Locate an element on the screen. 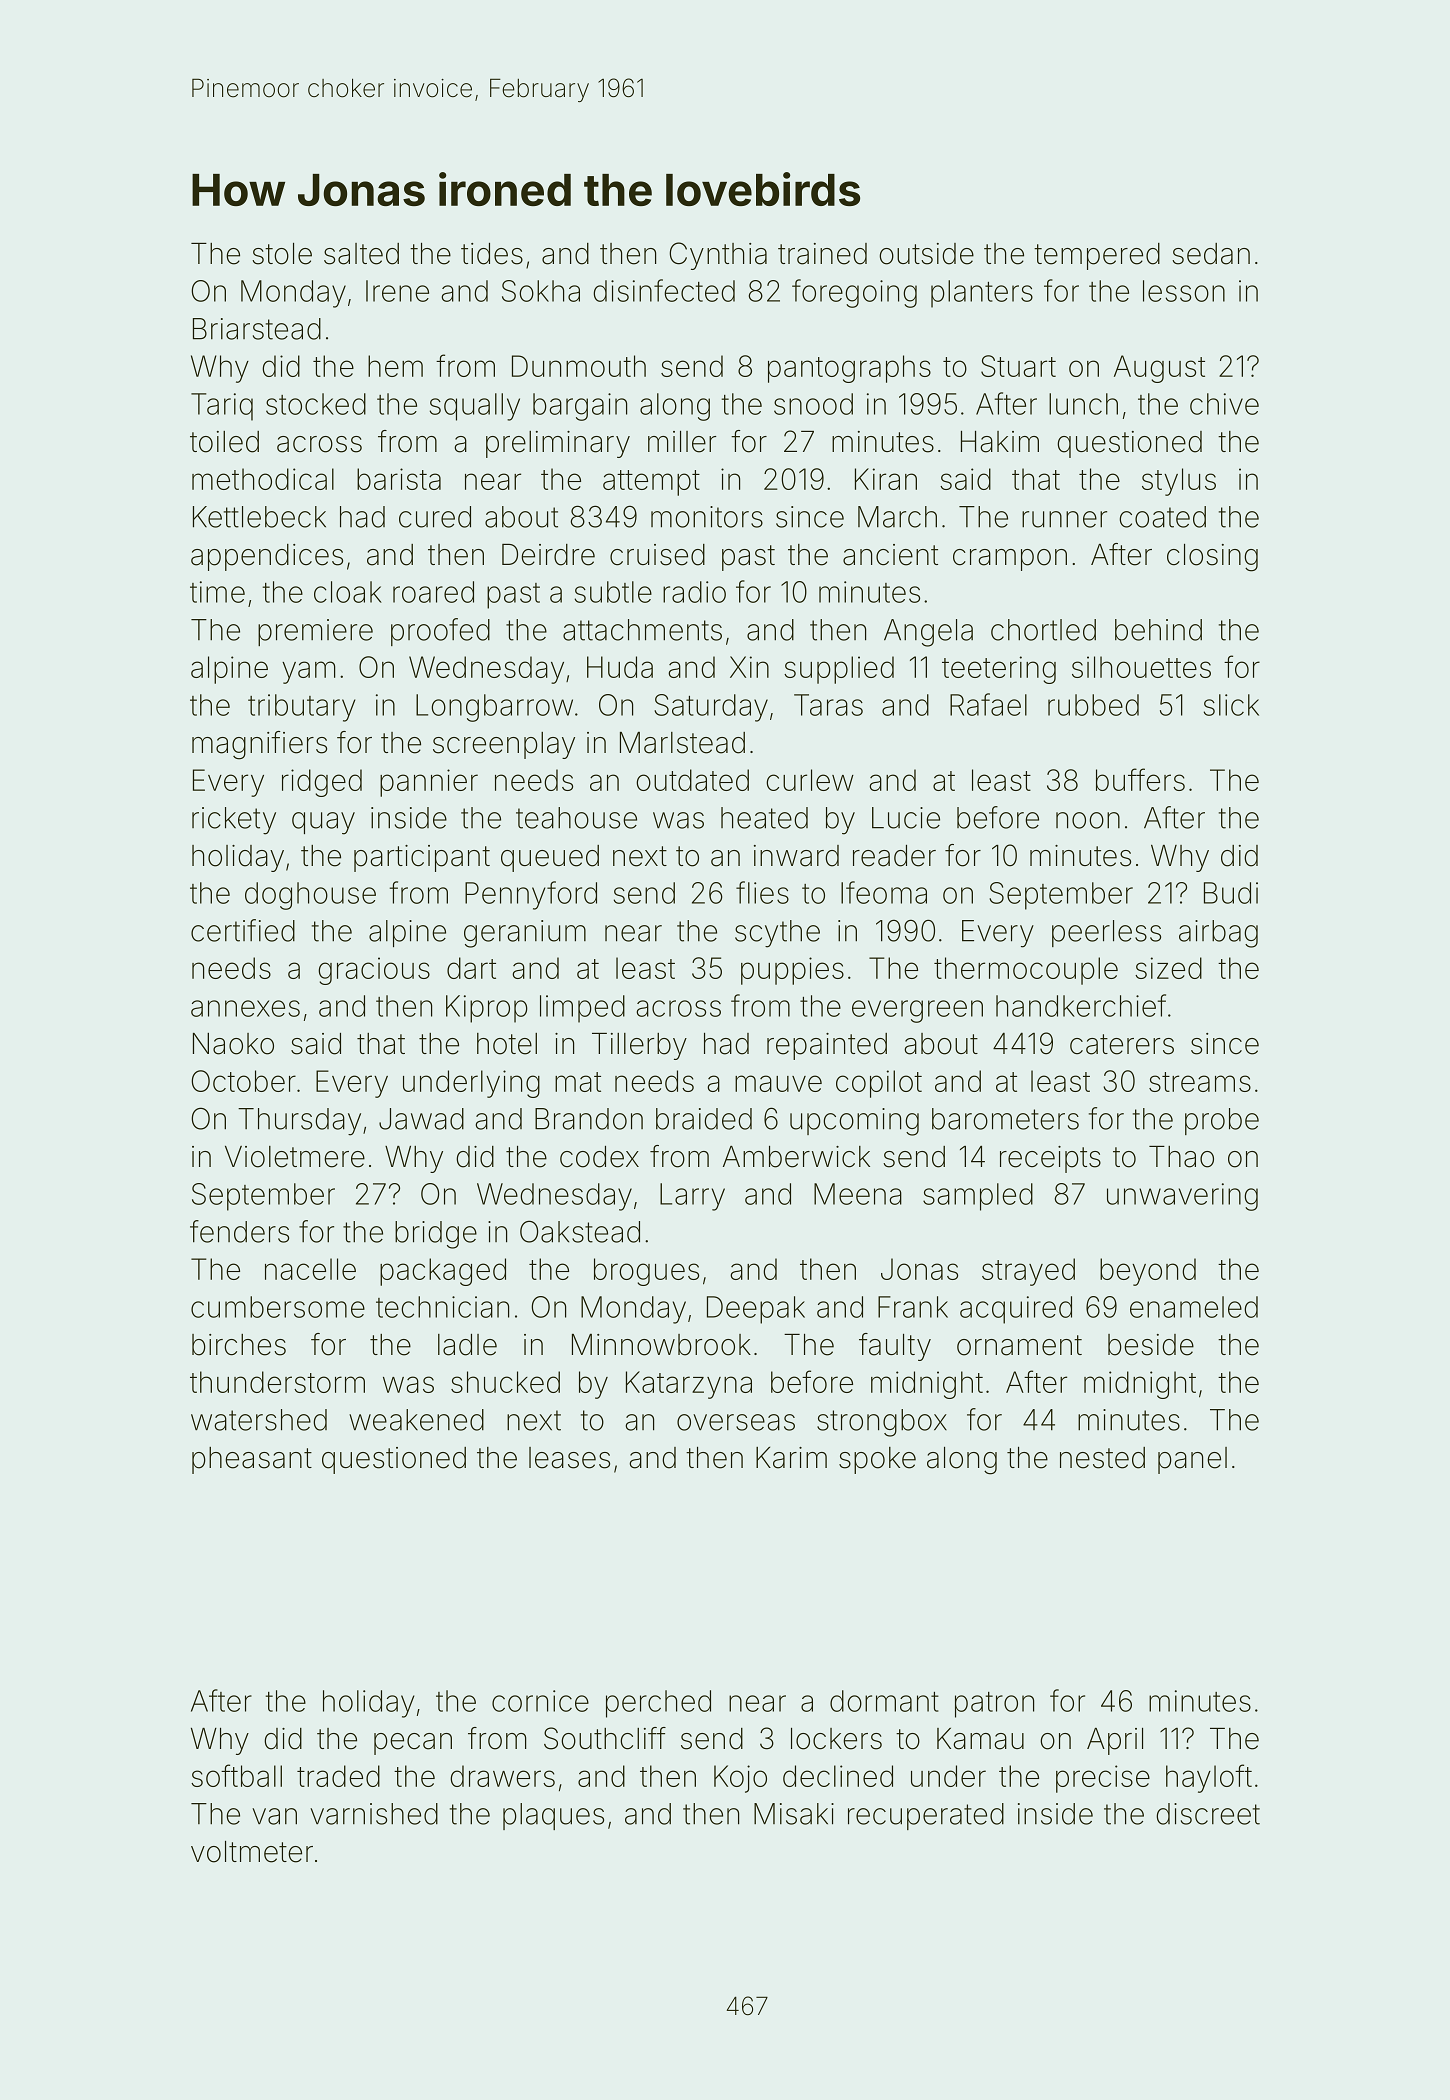 The image size is (1450, 2100). lockers is located at coordinates (836, 1739).
